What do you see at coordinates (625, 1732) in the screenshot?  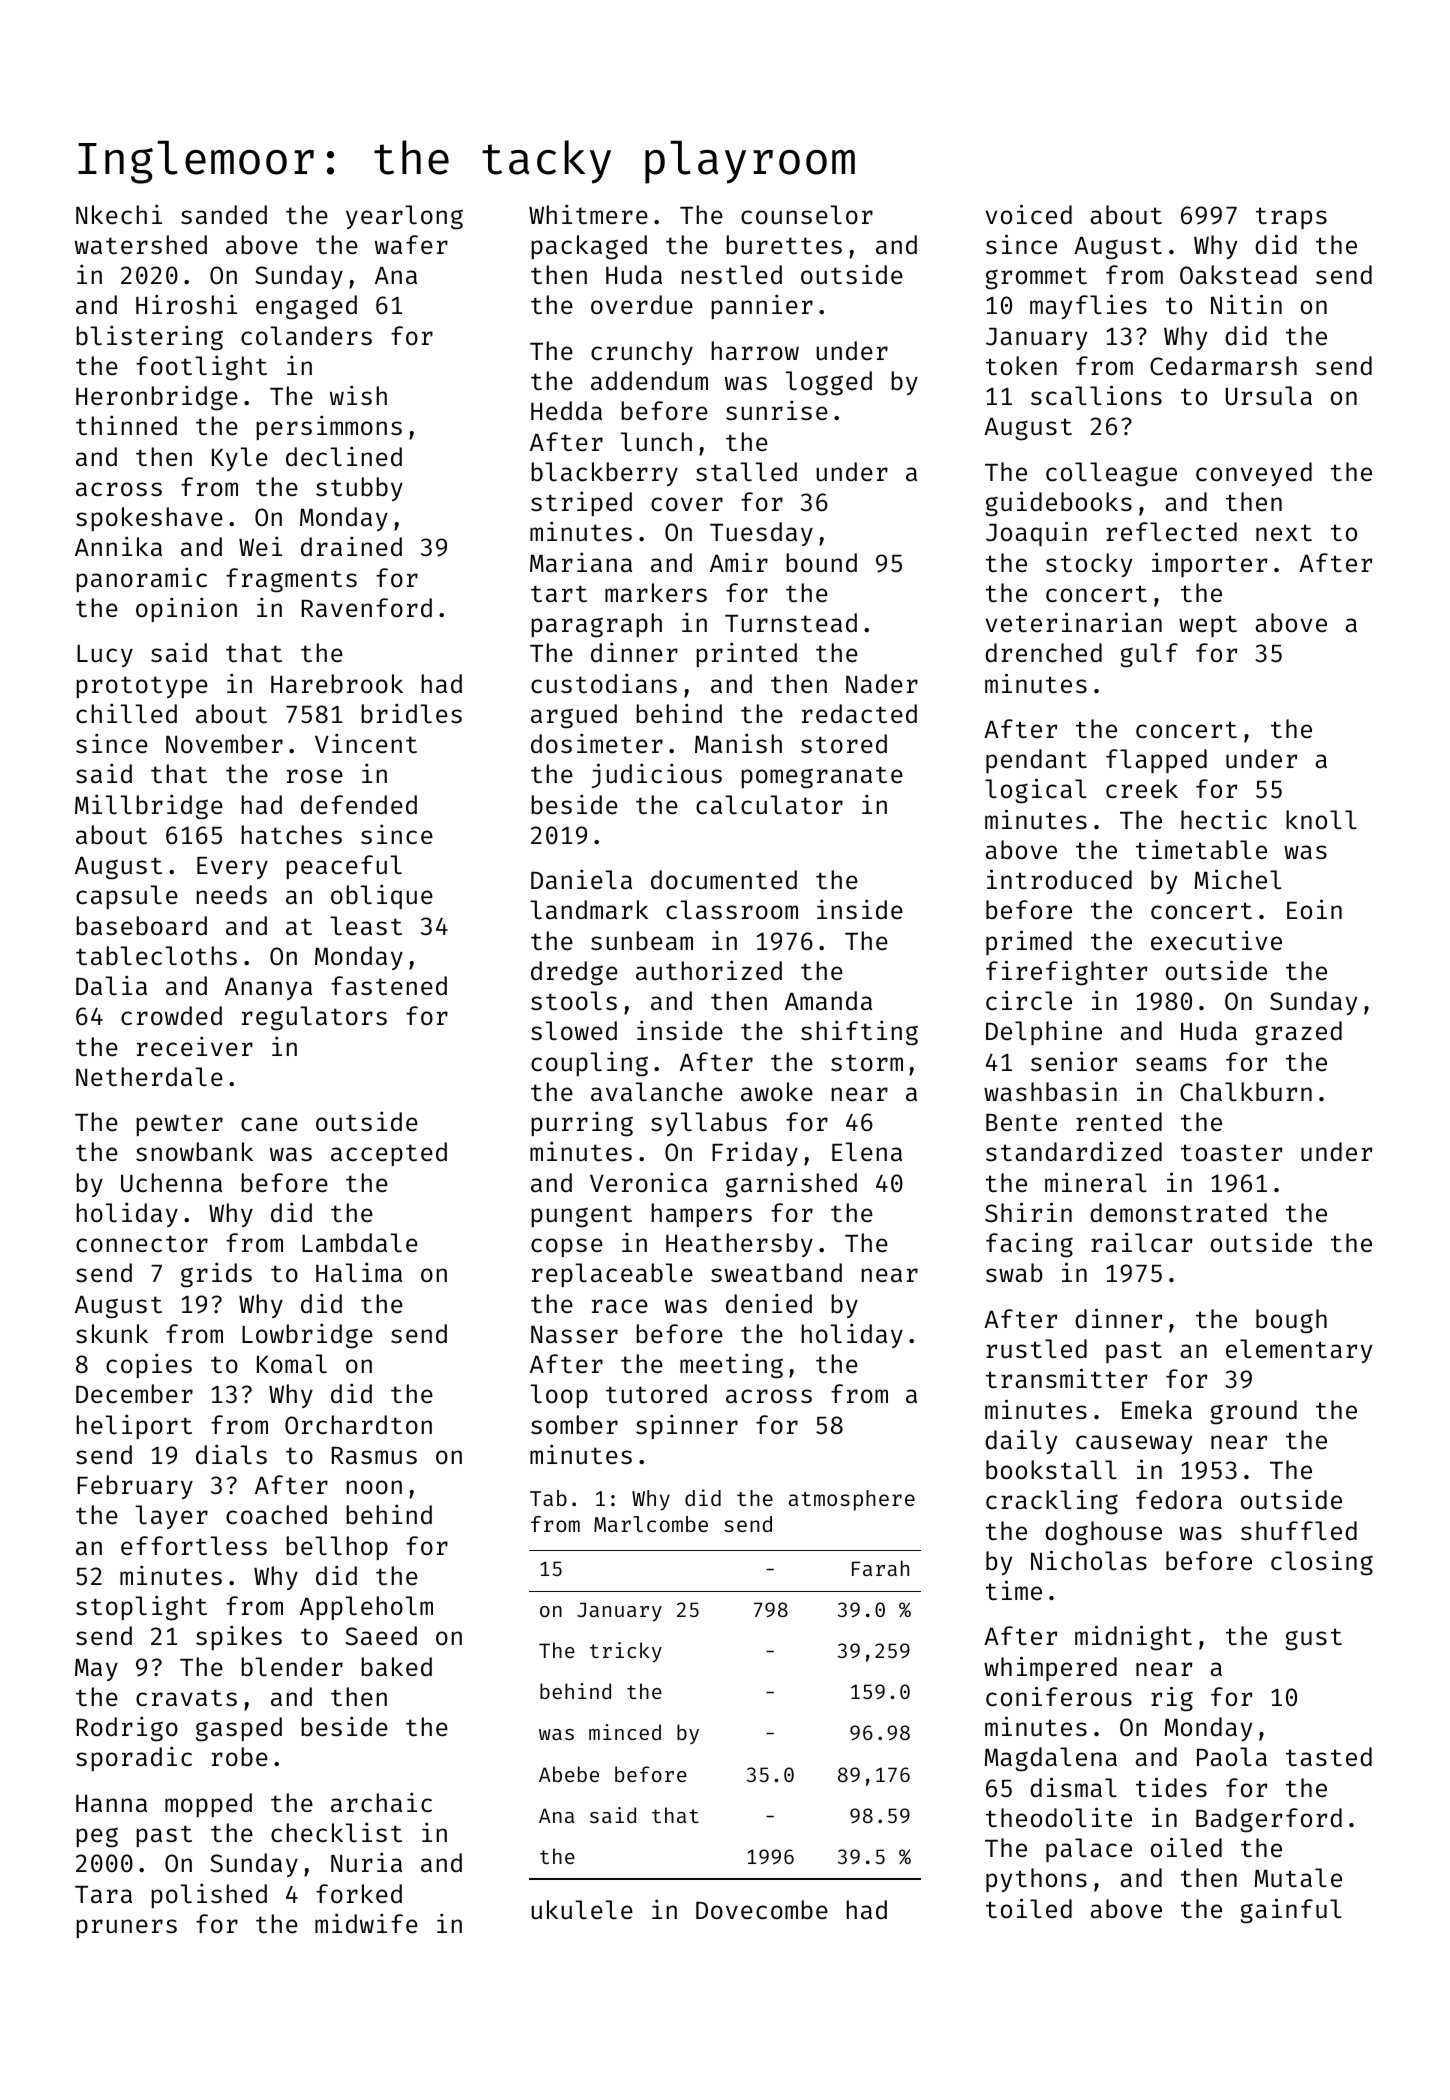 I see `minced` at bounding box center [625, 1732].
